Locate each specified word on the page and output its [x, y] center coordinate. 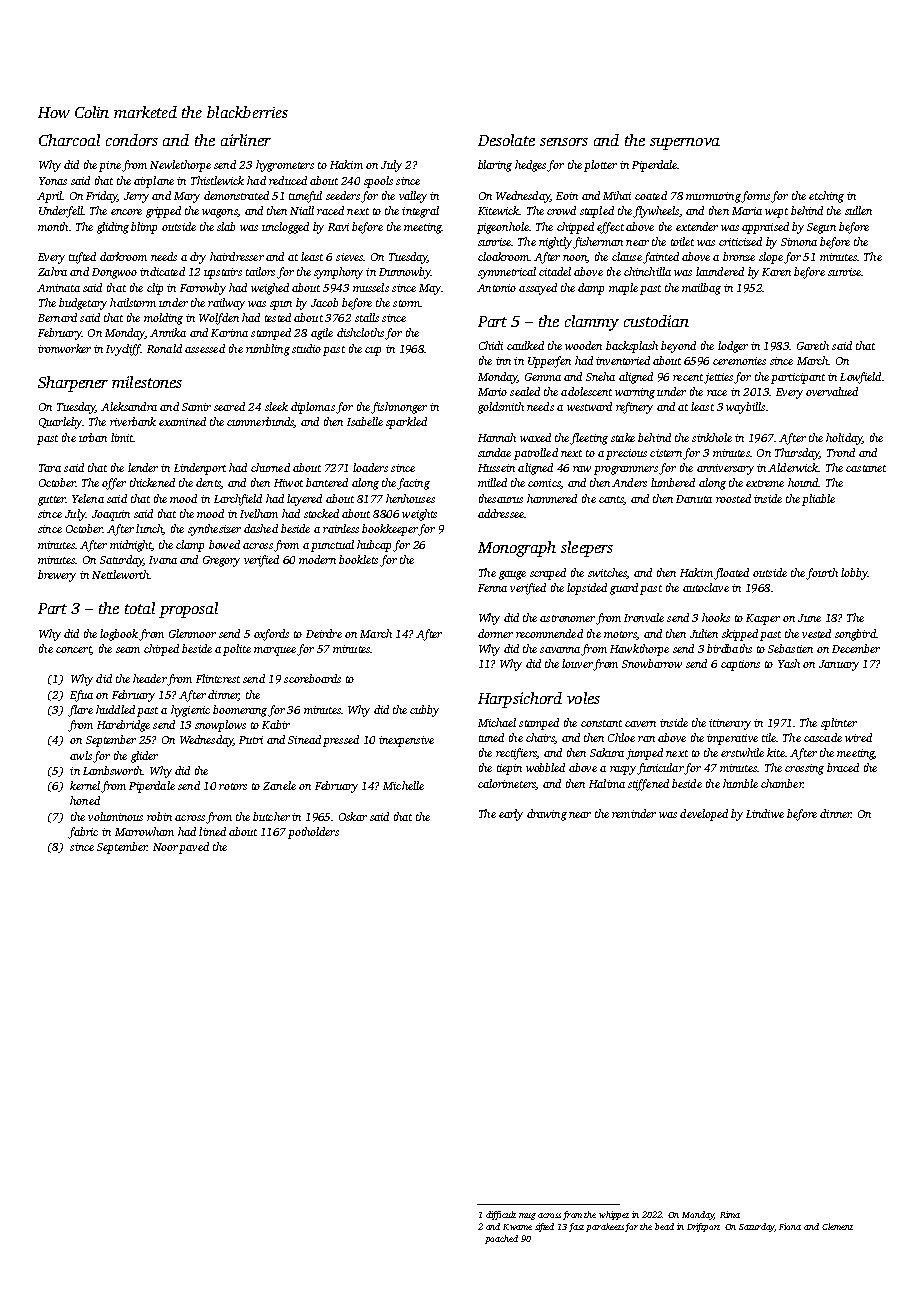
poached [501, 1239]
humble [740, 783]
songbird [855, 635]
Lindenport [200, 469]
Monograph [517, 549]
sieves [349, 257]
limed [212, 831]
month [53, 226]
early [511, 815]
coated [651, 195]
